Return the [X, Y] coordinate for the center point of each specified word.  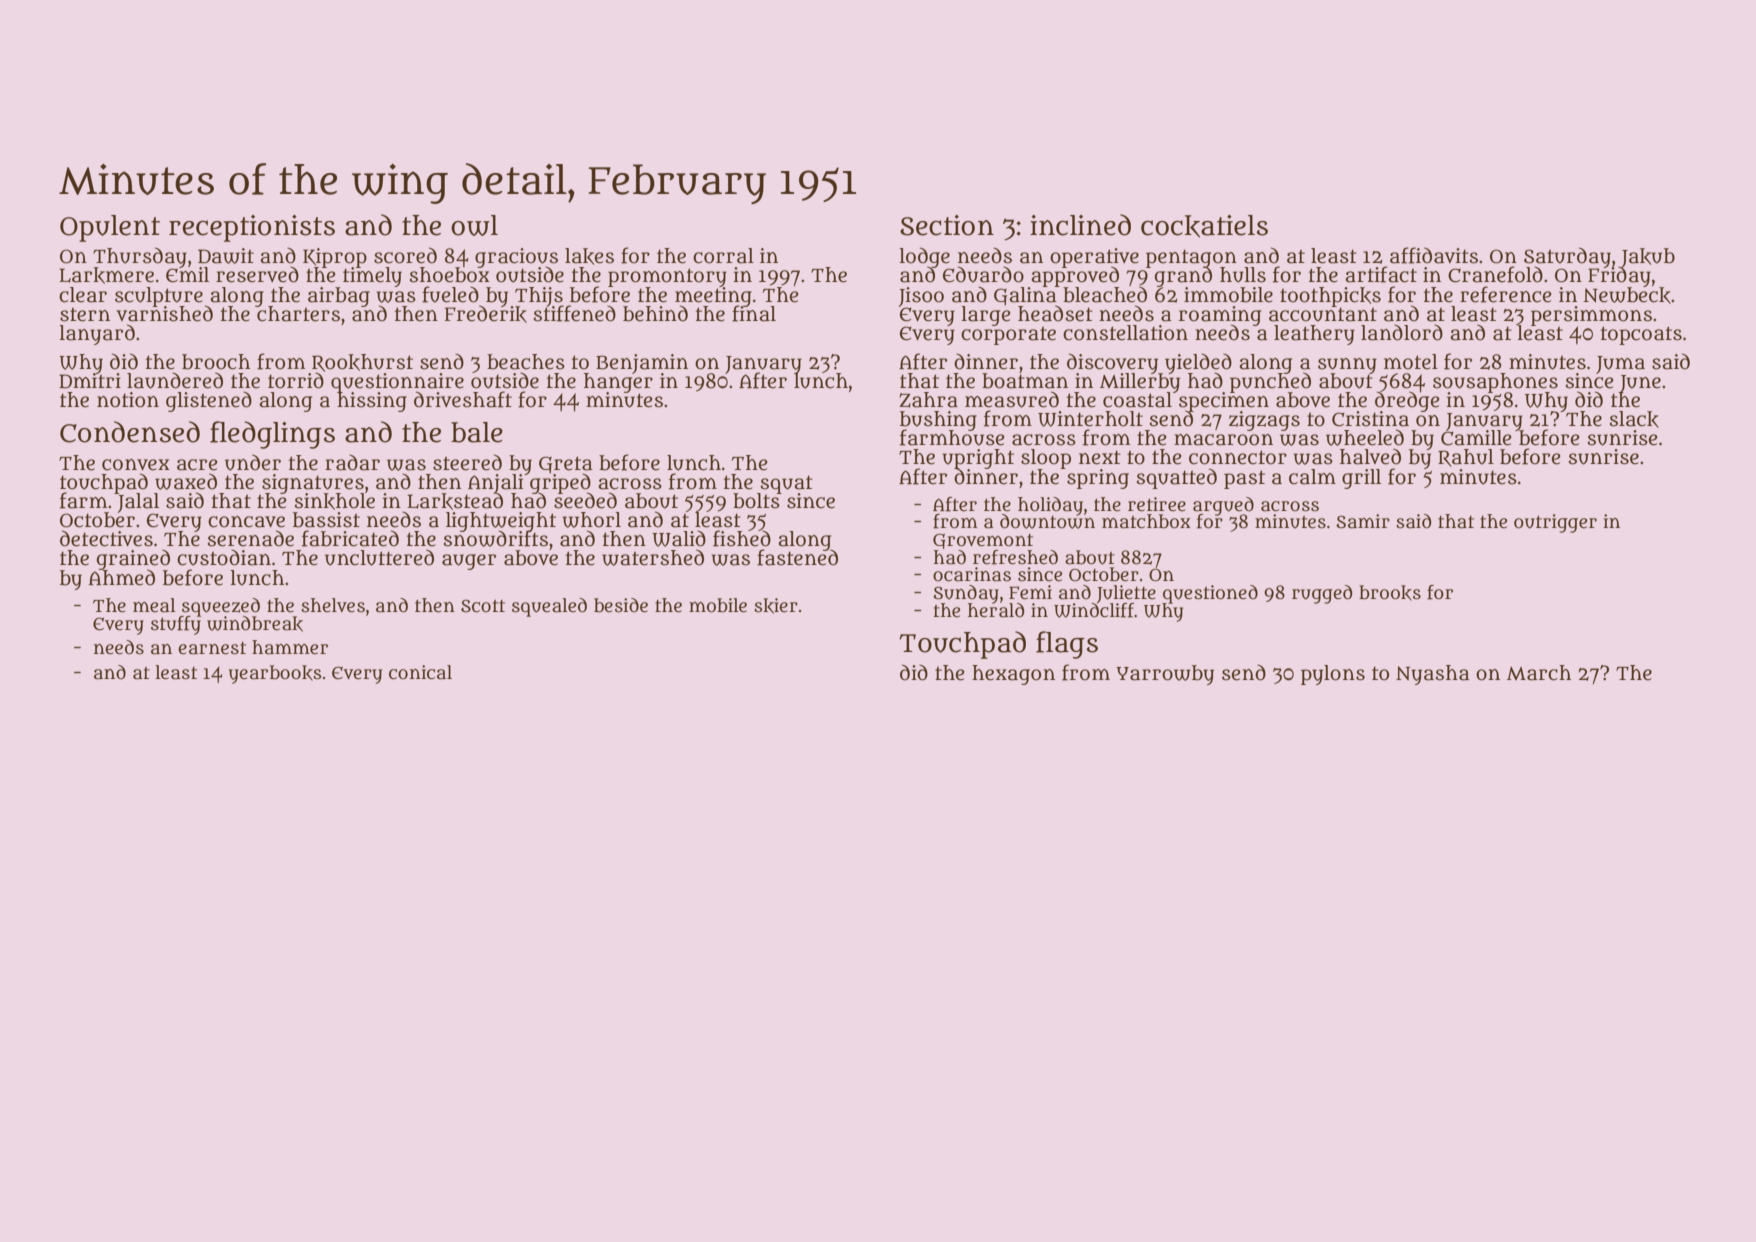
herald [996, 610]
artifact [1381, 274]
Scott [483, 606]
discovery [1112, 363]
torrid [296, 381]
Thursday [140, 257]
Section [947, 225]
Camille [1476, 438]
